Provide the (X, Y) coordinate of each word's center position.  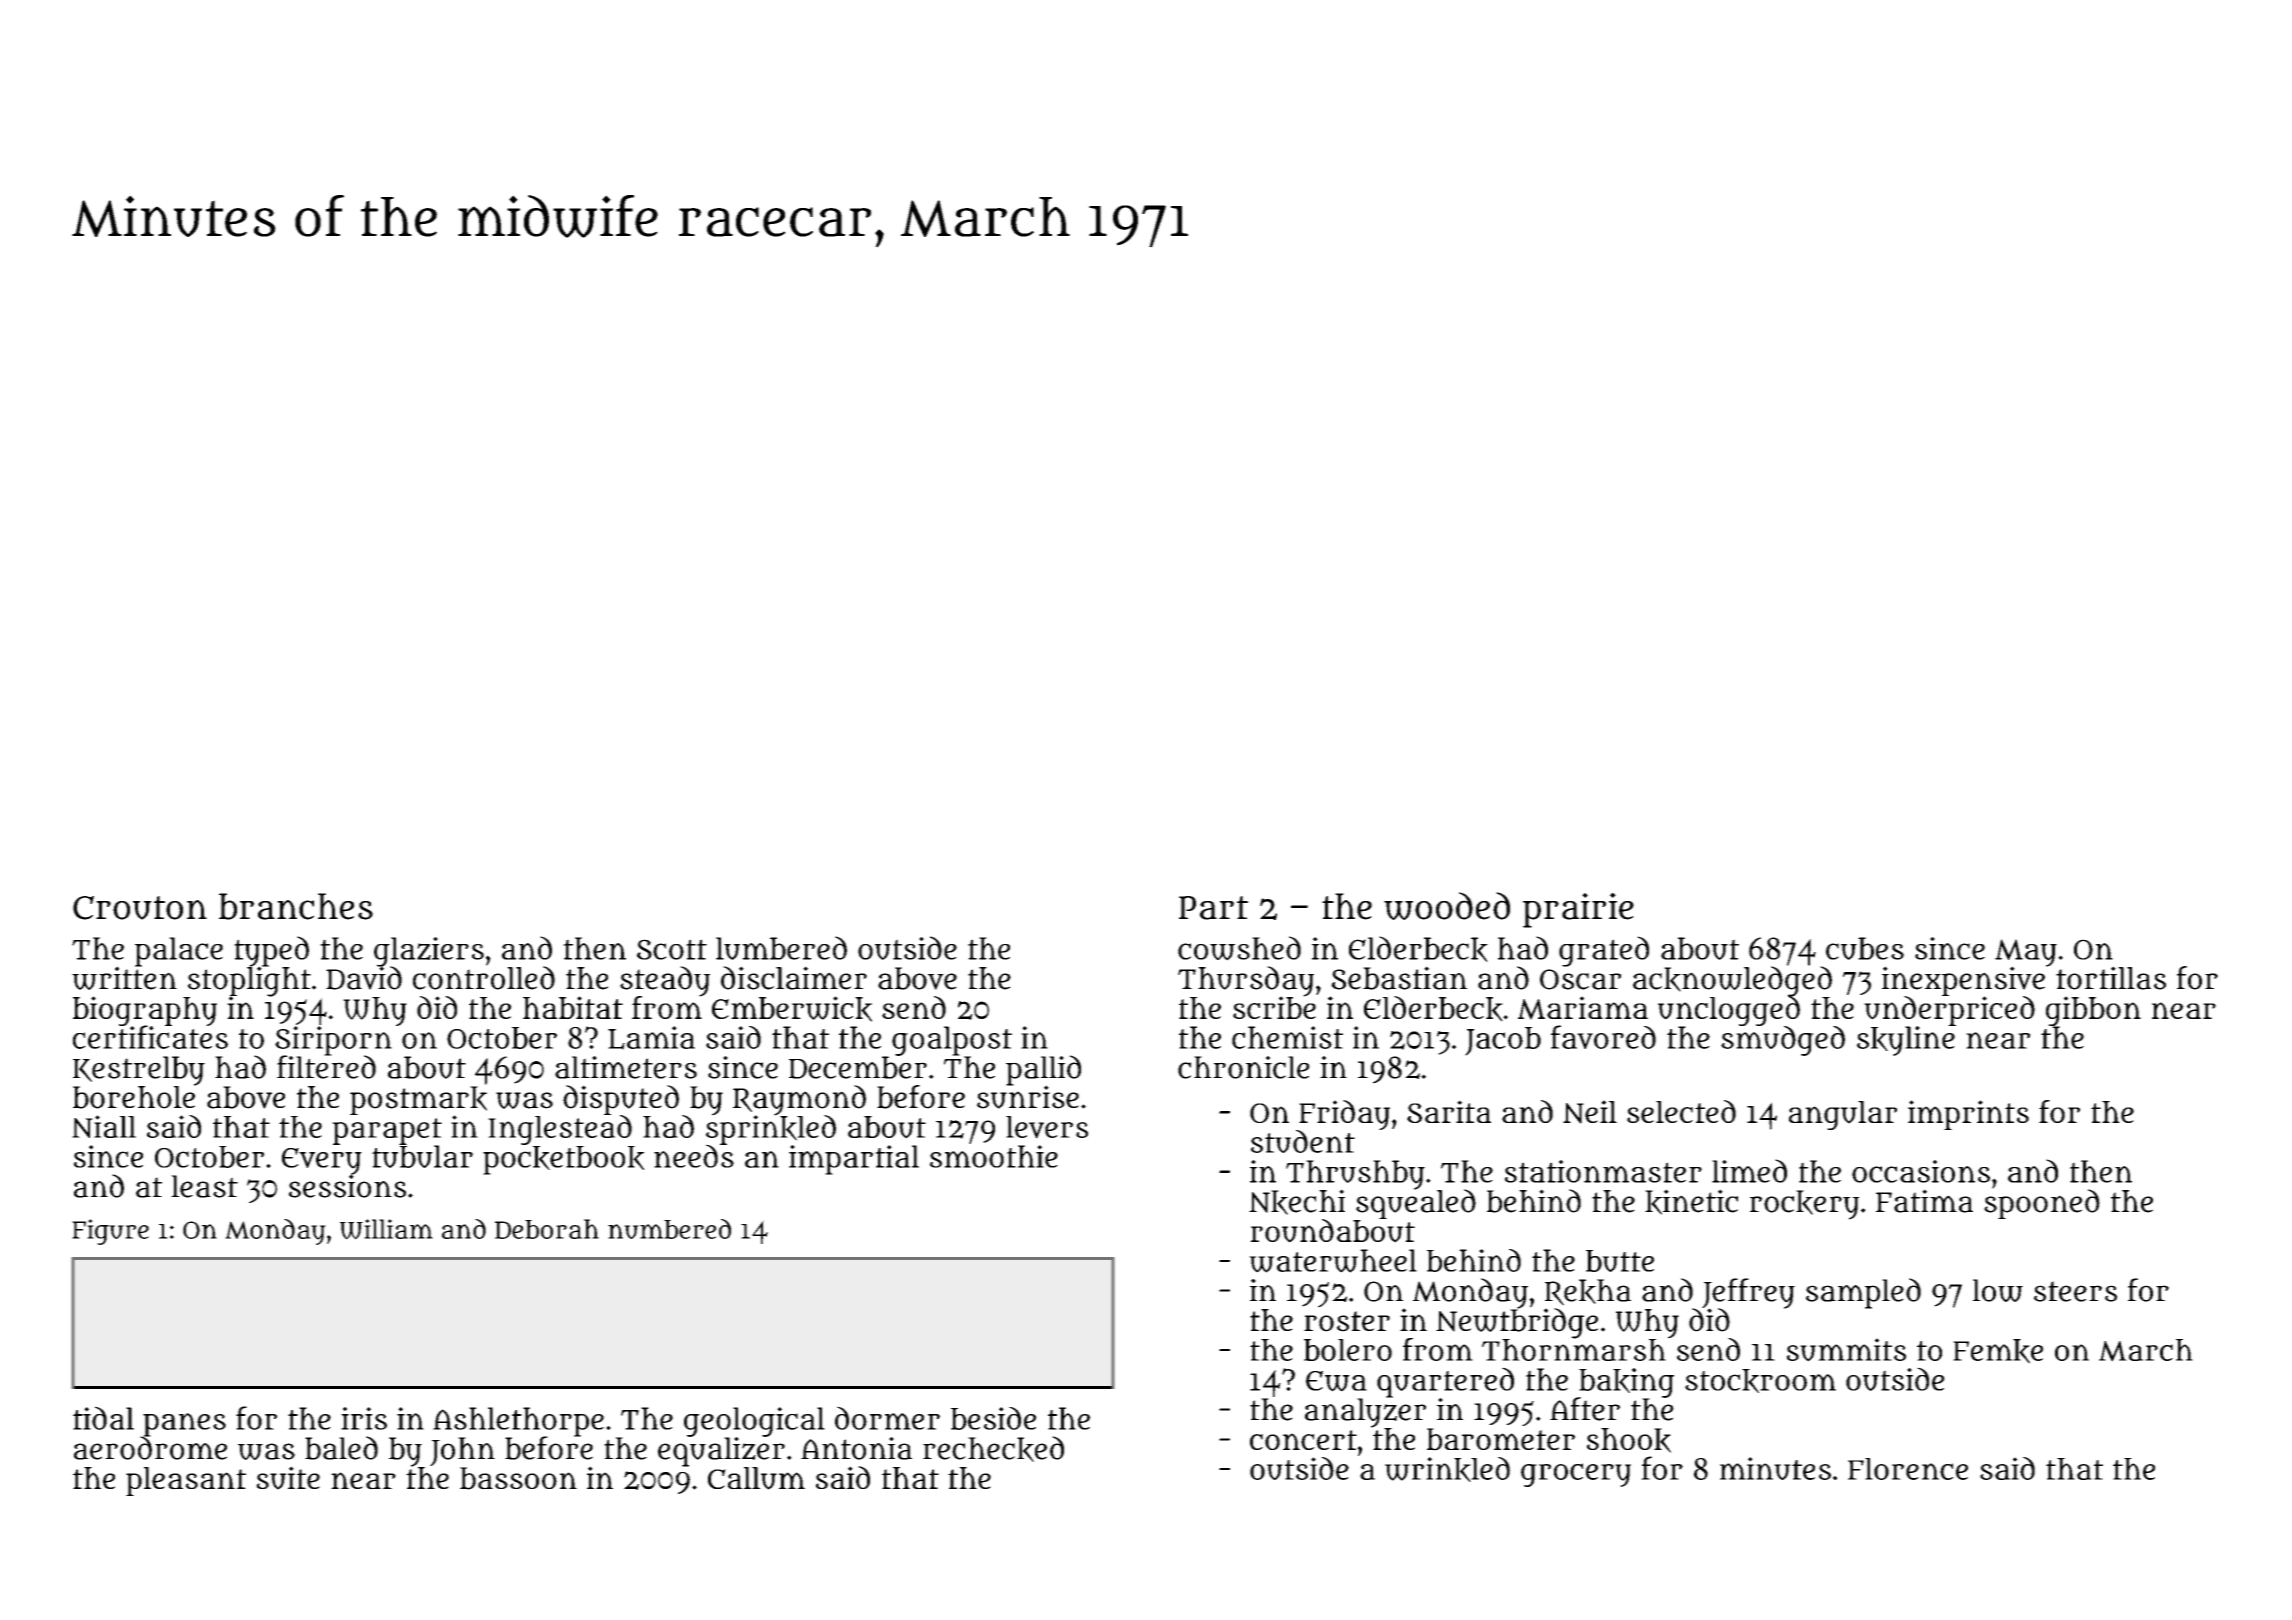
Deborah (547, 1229)
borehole (134, 1097)
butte (1620, 1261)
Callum (756, 1478)
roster (1347, 1321)
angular (1843, 1115)
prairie (1578, 910)
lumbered (781, 948)
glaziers (429, 951)
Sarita (1449, 1111)
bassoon (518, 1478)
